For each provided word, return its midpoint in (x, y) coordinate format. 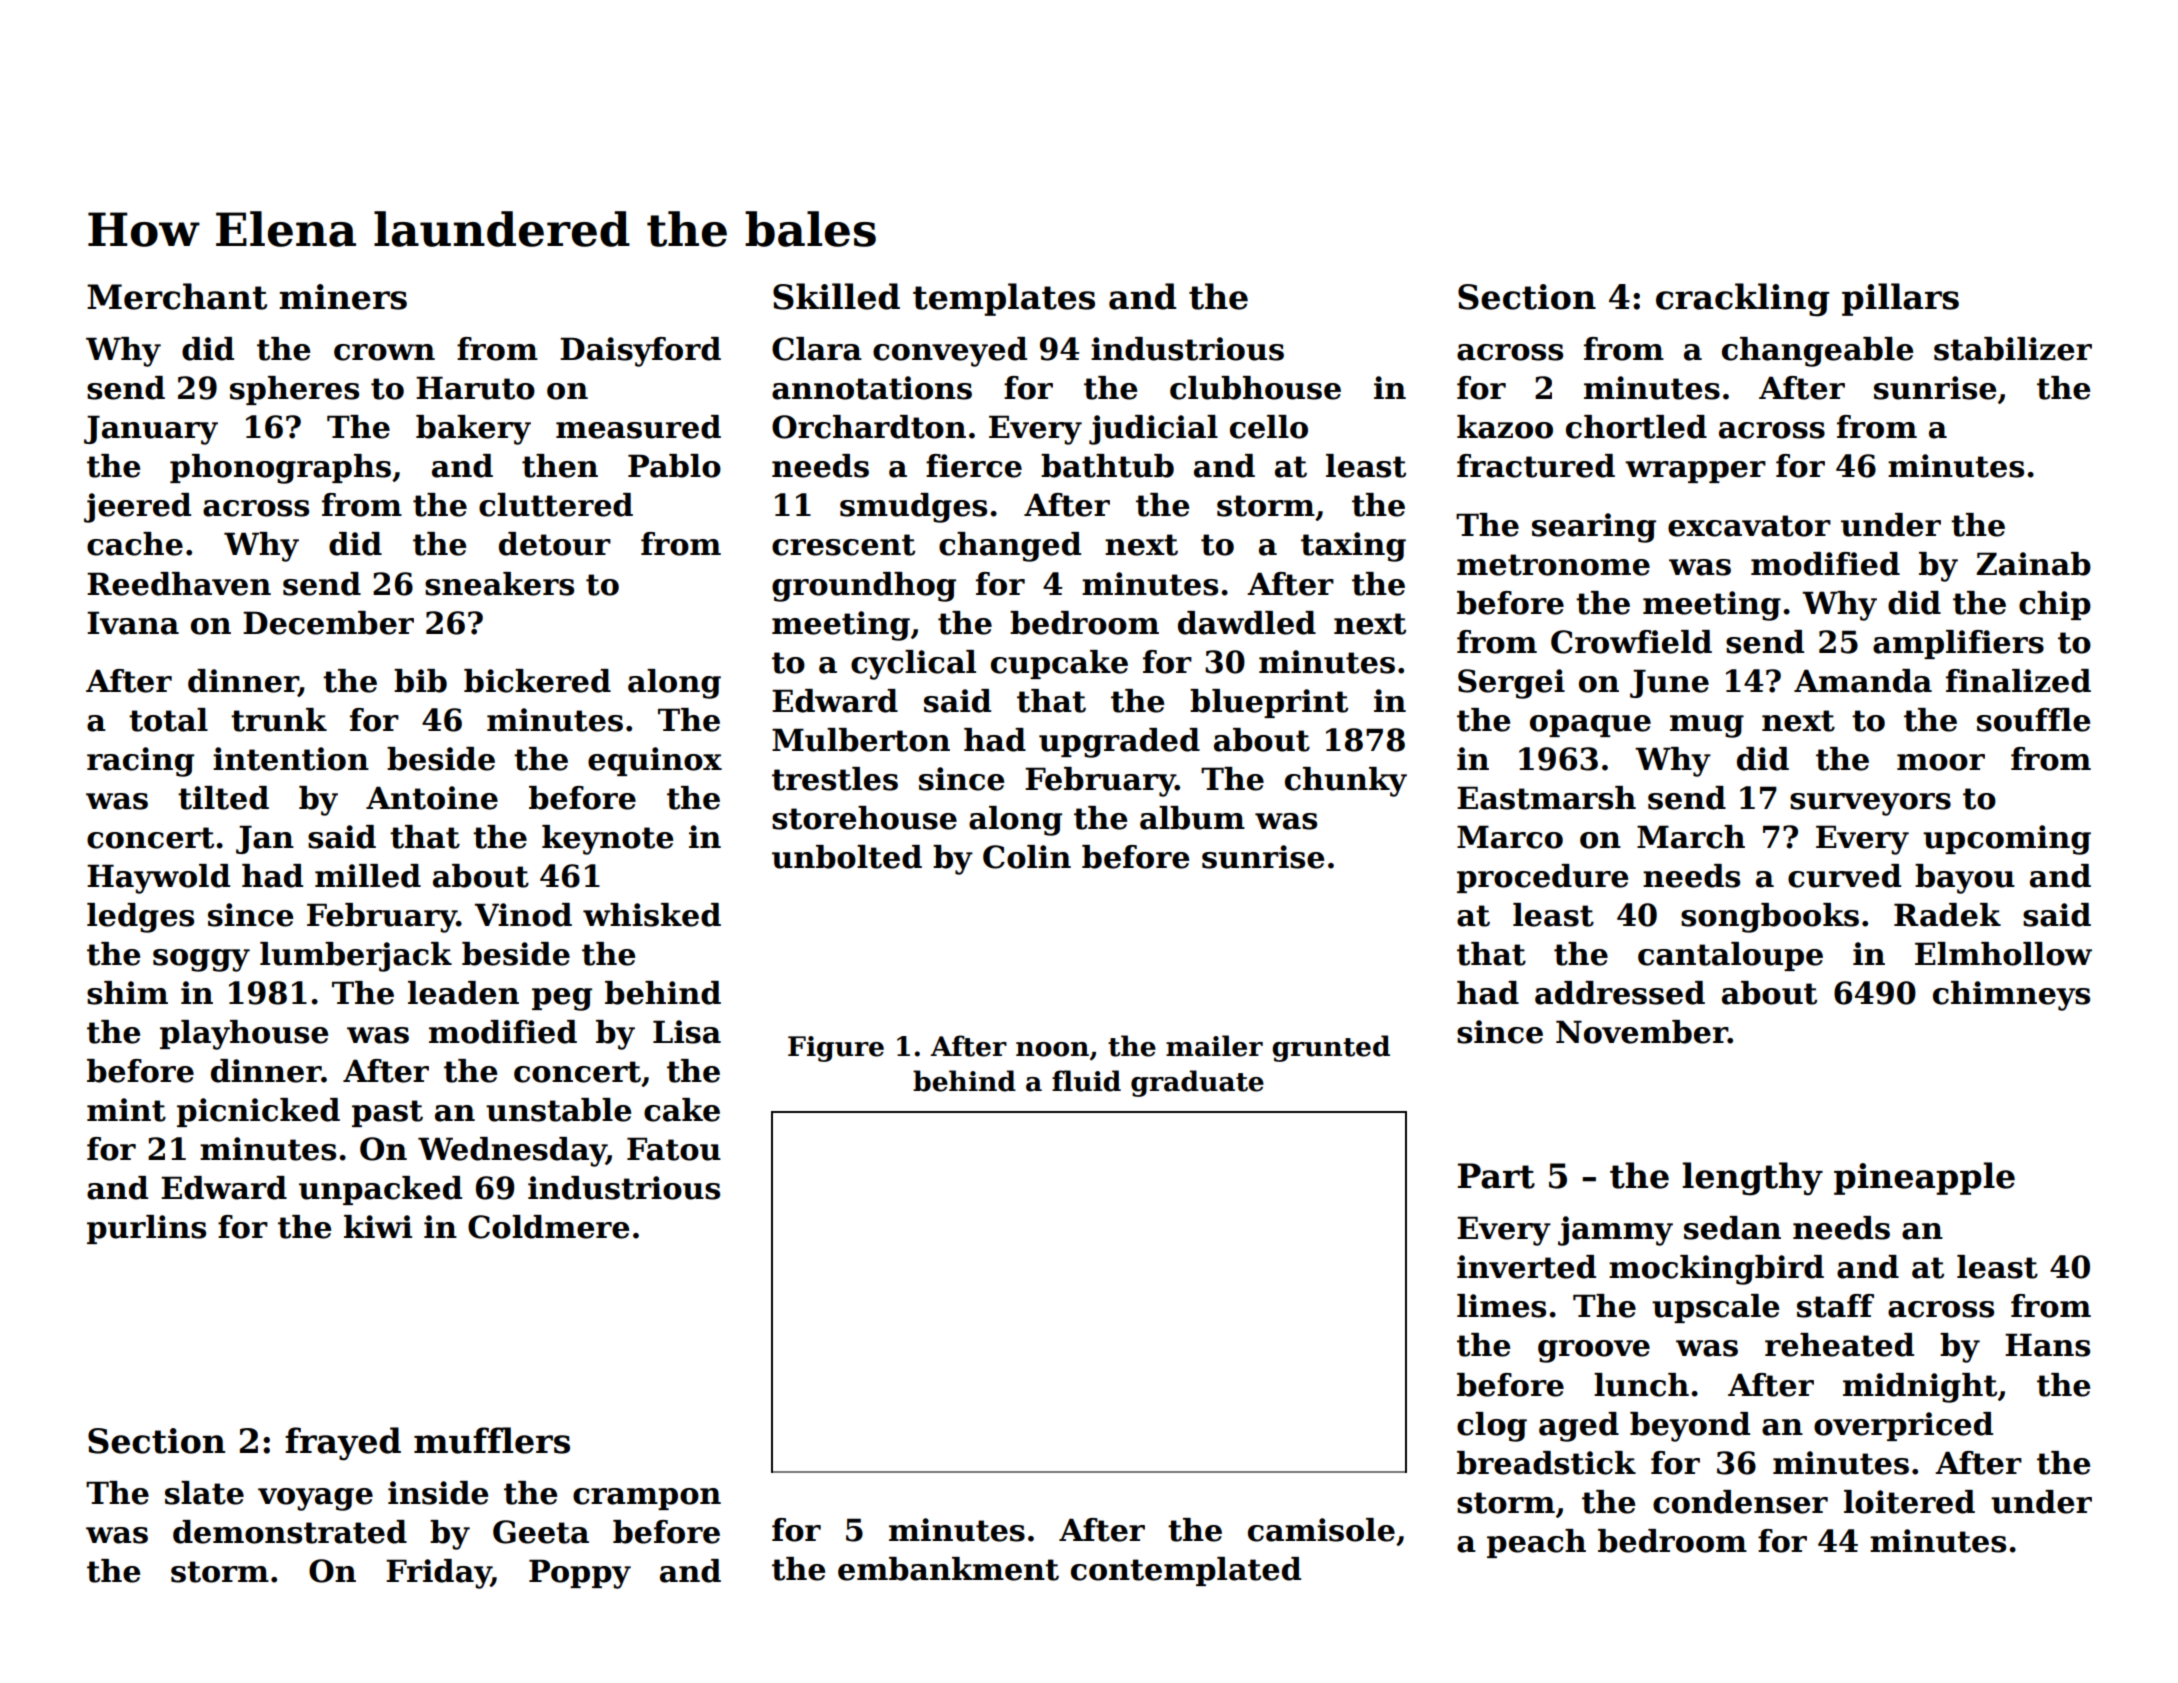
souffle (2033, 720)
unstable (558, 1110)
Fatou (674, 1149)
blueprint (1269, 703)
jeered (137, 508)
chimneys (2011, 996)
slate (204, 1493)
